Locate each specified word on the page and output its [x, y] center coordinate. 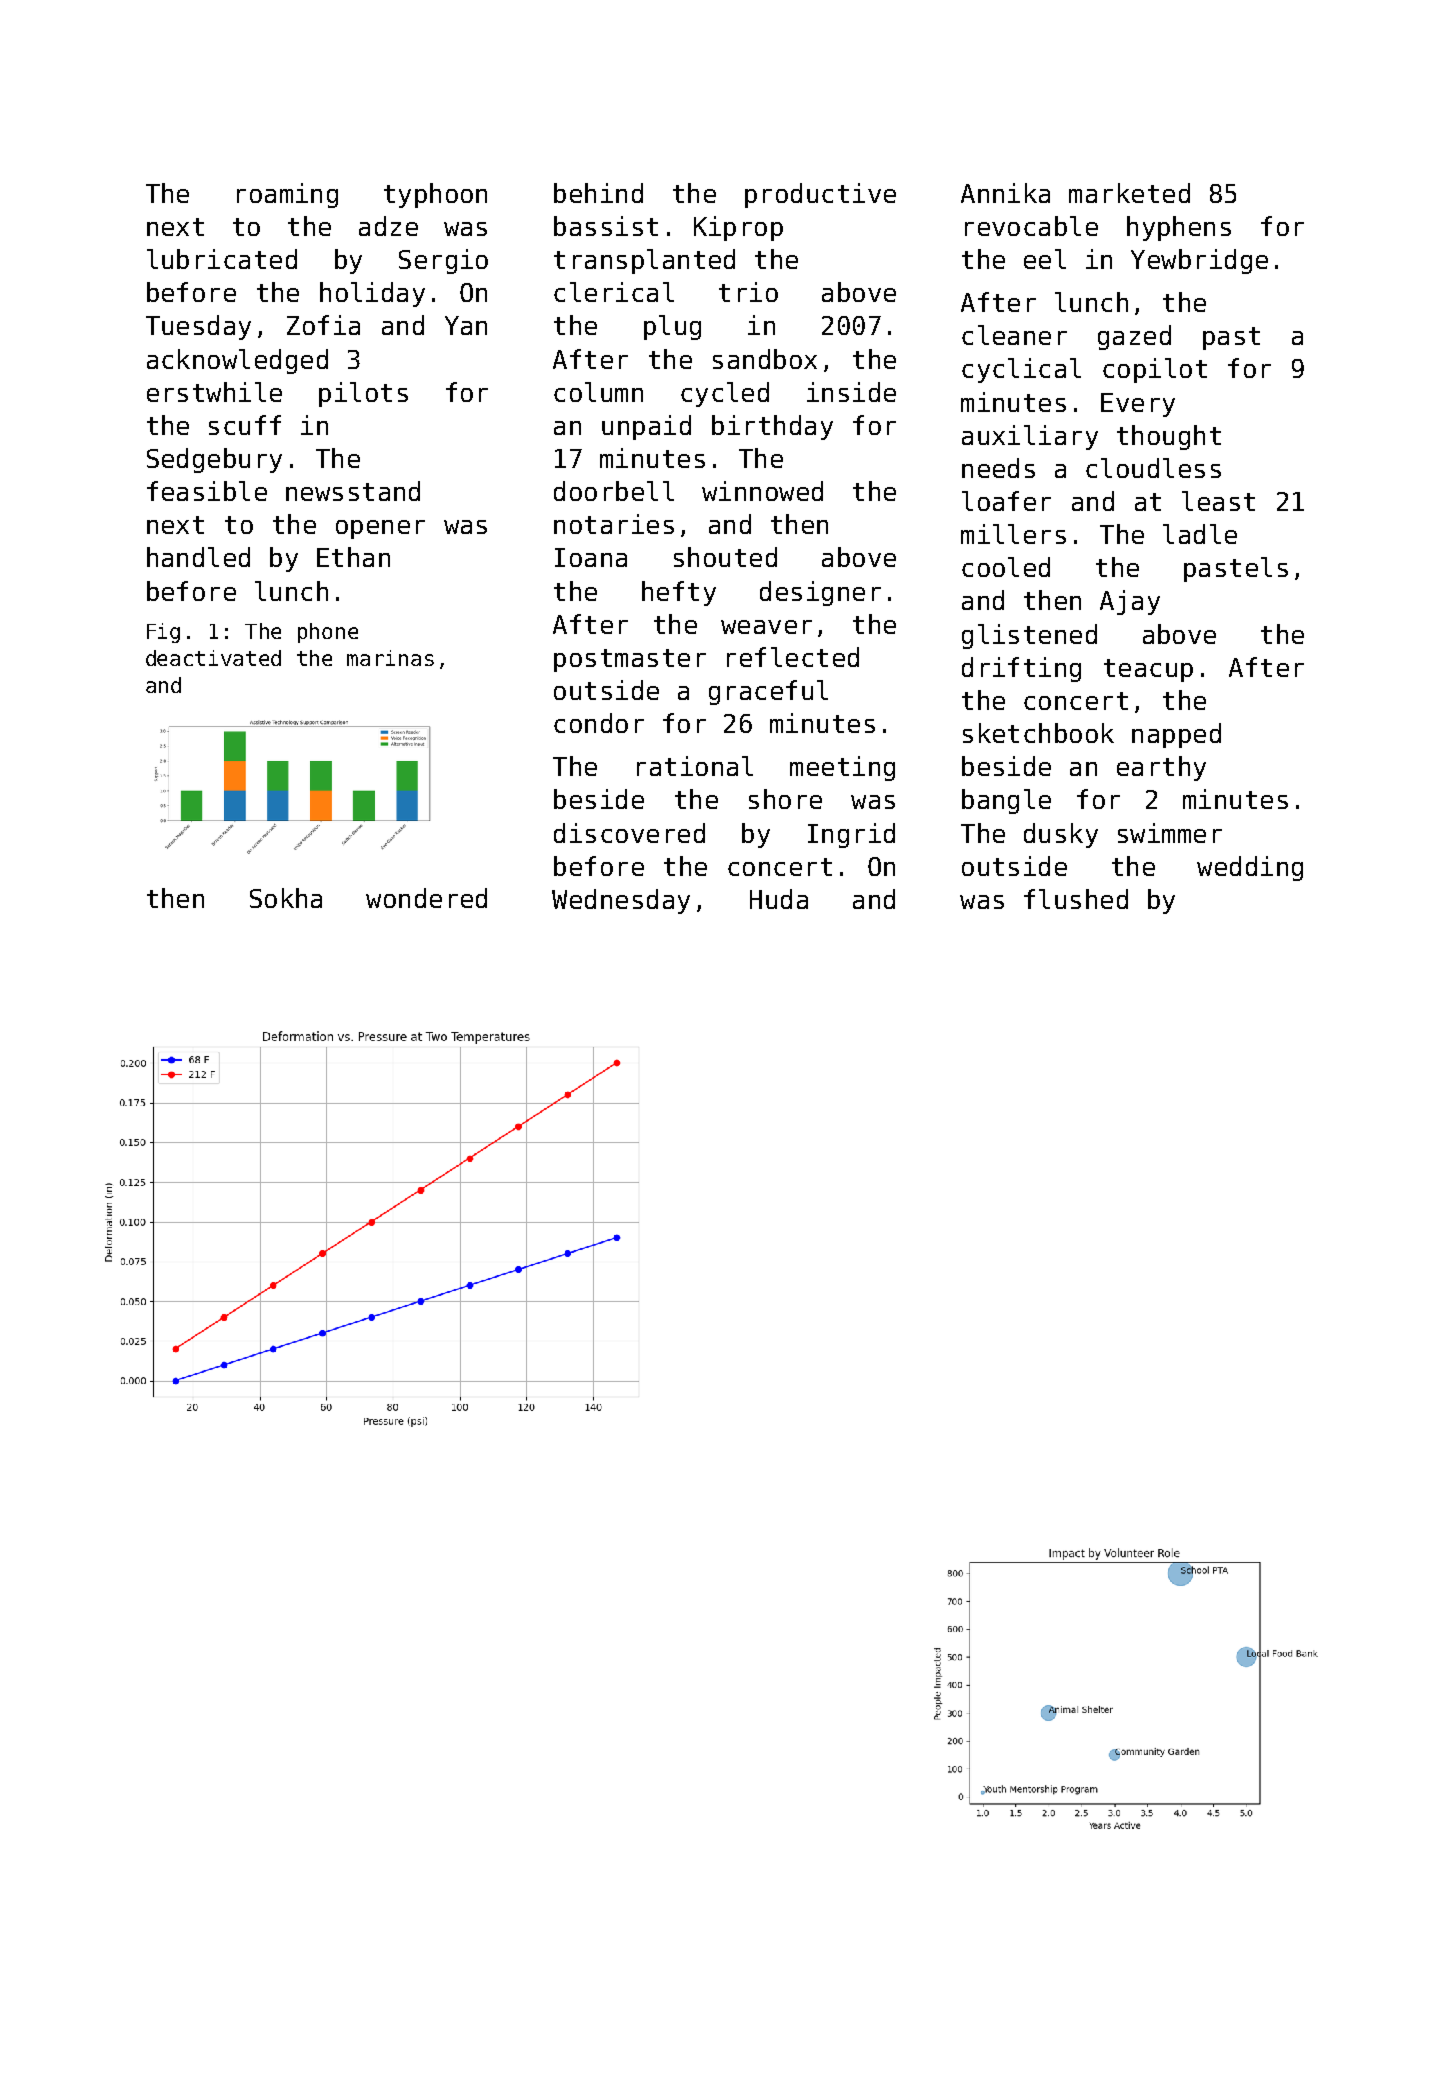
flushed [1076, 899]
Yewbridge [1199, 261]
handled [198, 557]
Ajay [1130, 602]
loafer [1006, 501]
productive [820, 195]
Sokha [286, 898]
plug [672, 327]
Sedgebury [214, 460]
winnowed [762, 491]
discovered [629, 833]
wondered [426, 898]
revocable [1031, 226]
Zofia [323, 325]
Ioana [591, 557]
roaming [287, 195]
